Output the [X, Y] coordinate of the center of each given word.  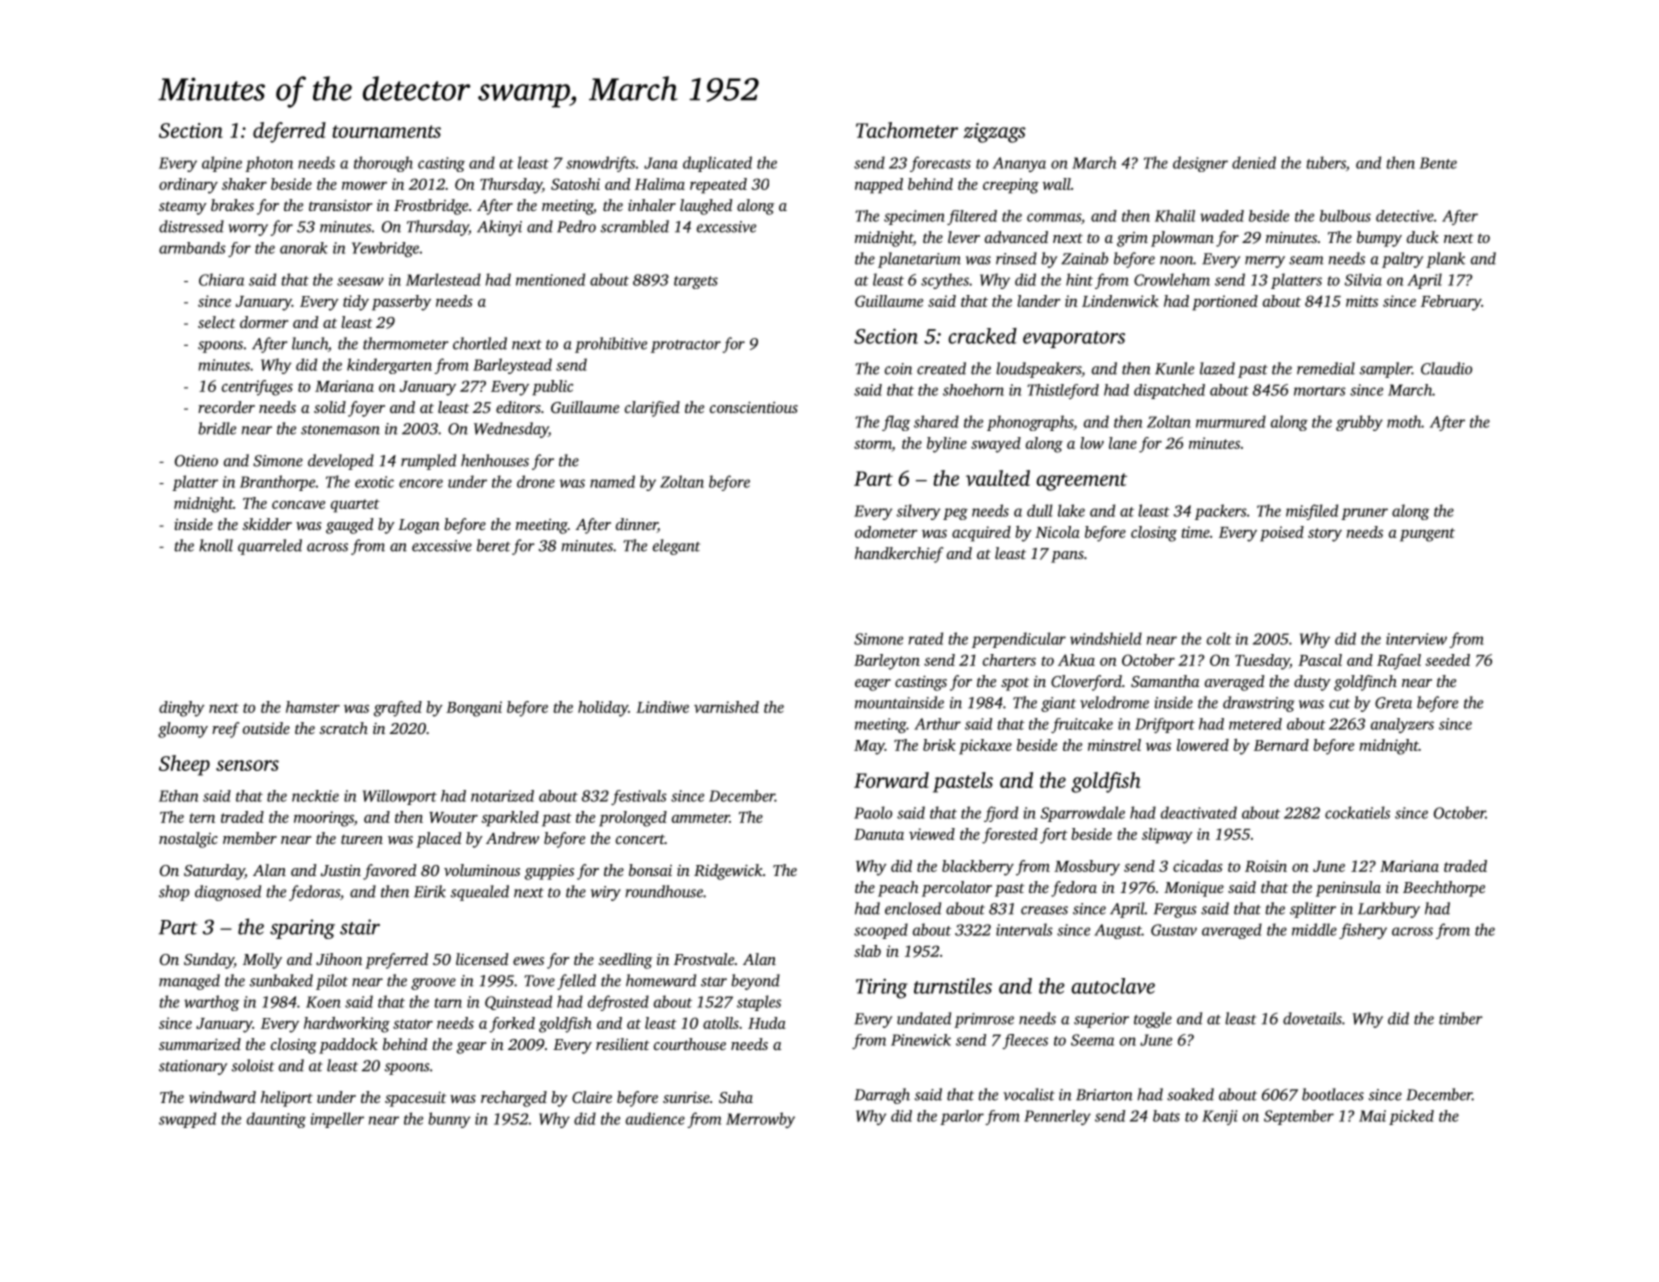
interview [1416, 639]
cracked [982, 336]
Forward [891, 780]
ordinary [188, 186]
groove [433, 984]
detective [1405, 216]
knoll [216, 545]
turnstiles [953, 986]
